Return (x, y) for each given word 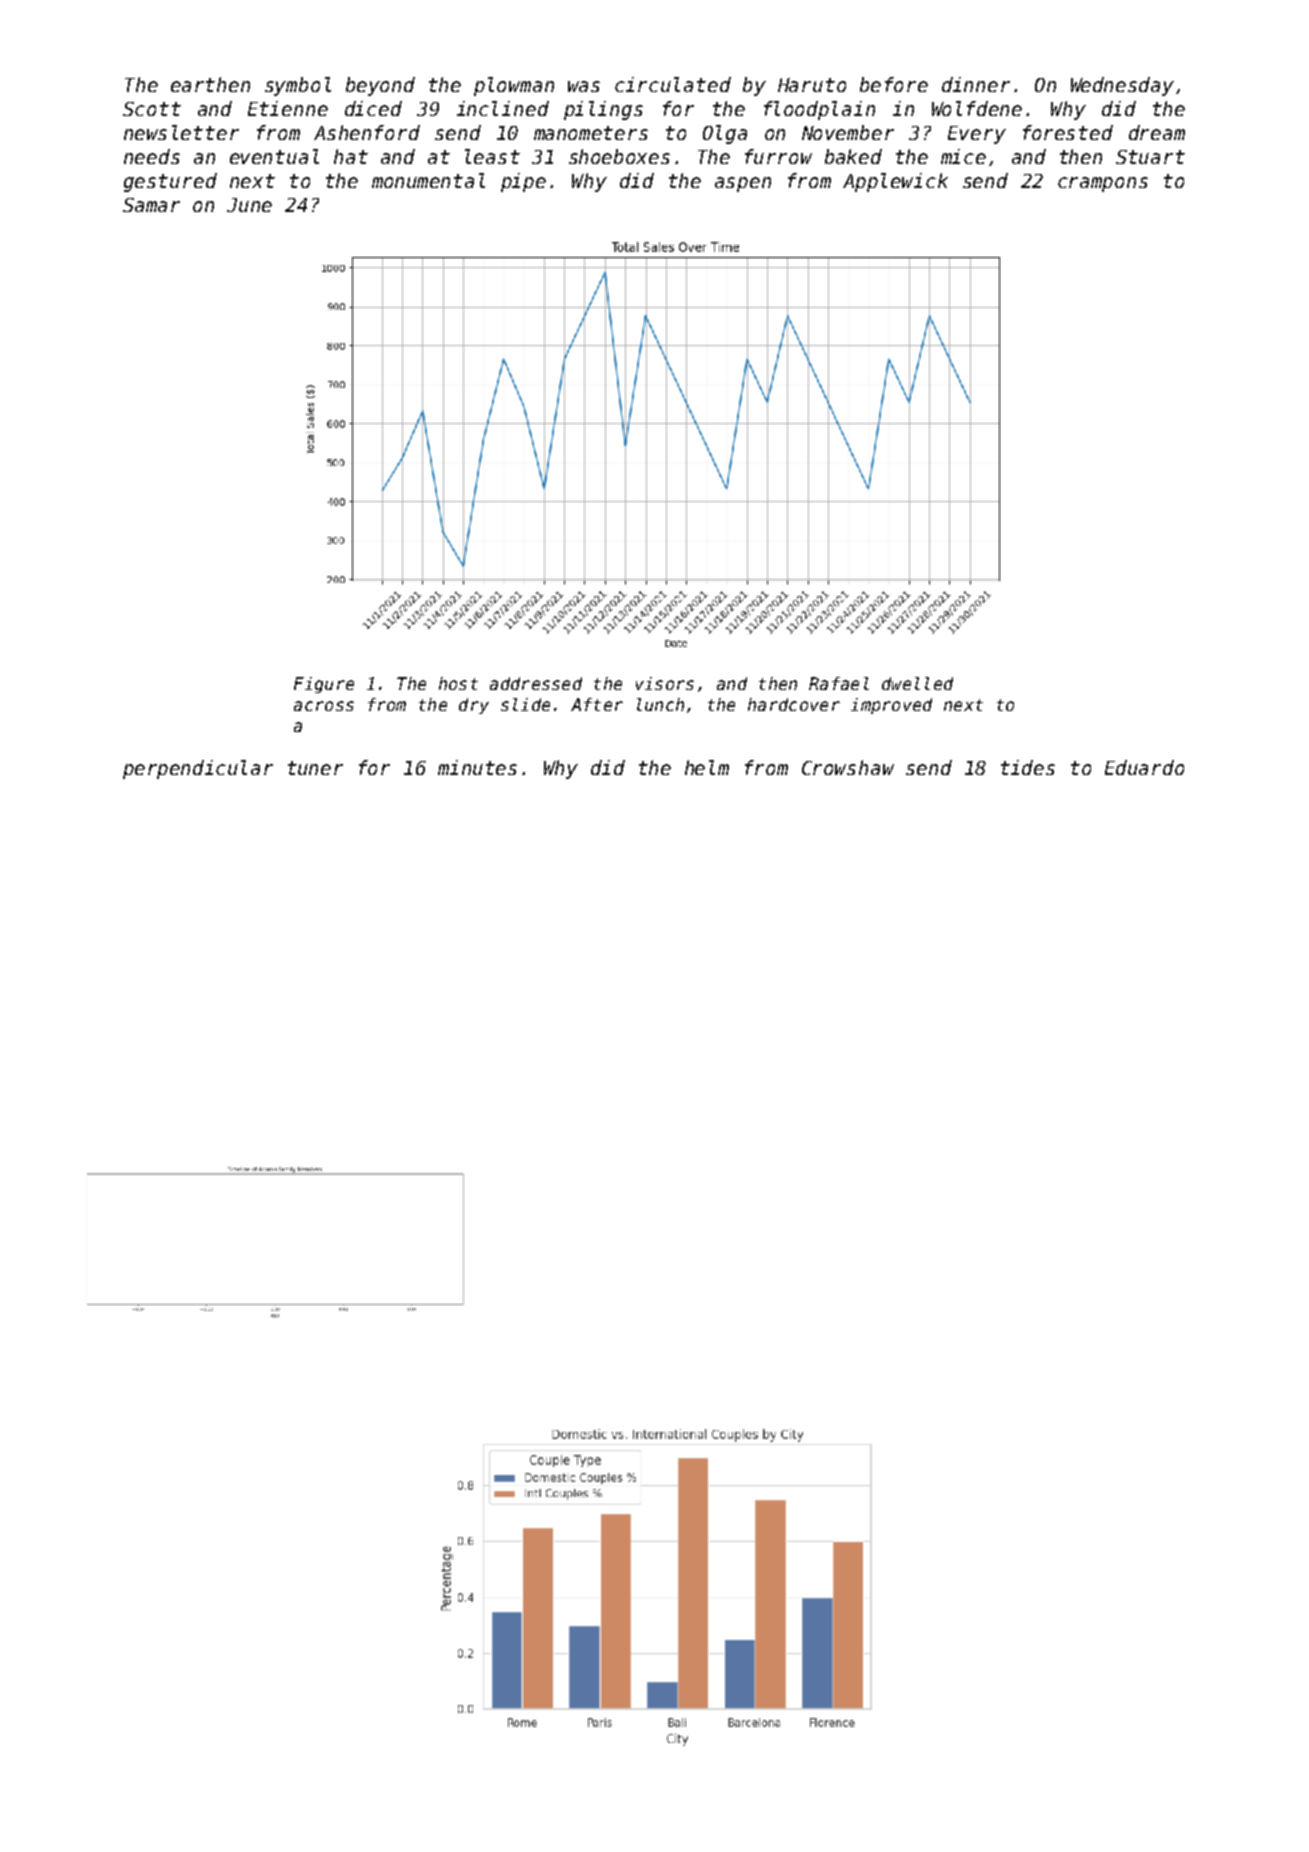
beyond (380, 86)
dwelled (917, 683)
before (894, 84)
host (458, 683)
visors (665, 683)
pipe (523, 182)
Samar (151, 205)
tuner (315, 768)
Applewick (895, 182)
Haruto (812, 85)
